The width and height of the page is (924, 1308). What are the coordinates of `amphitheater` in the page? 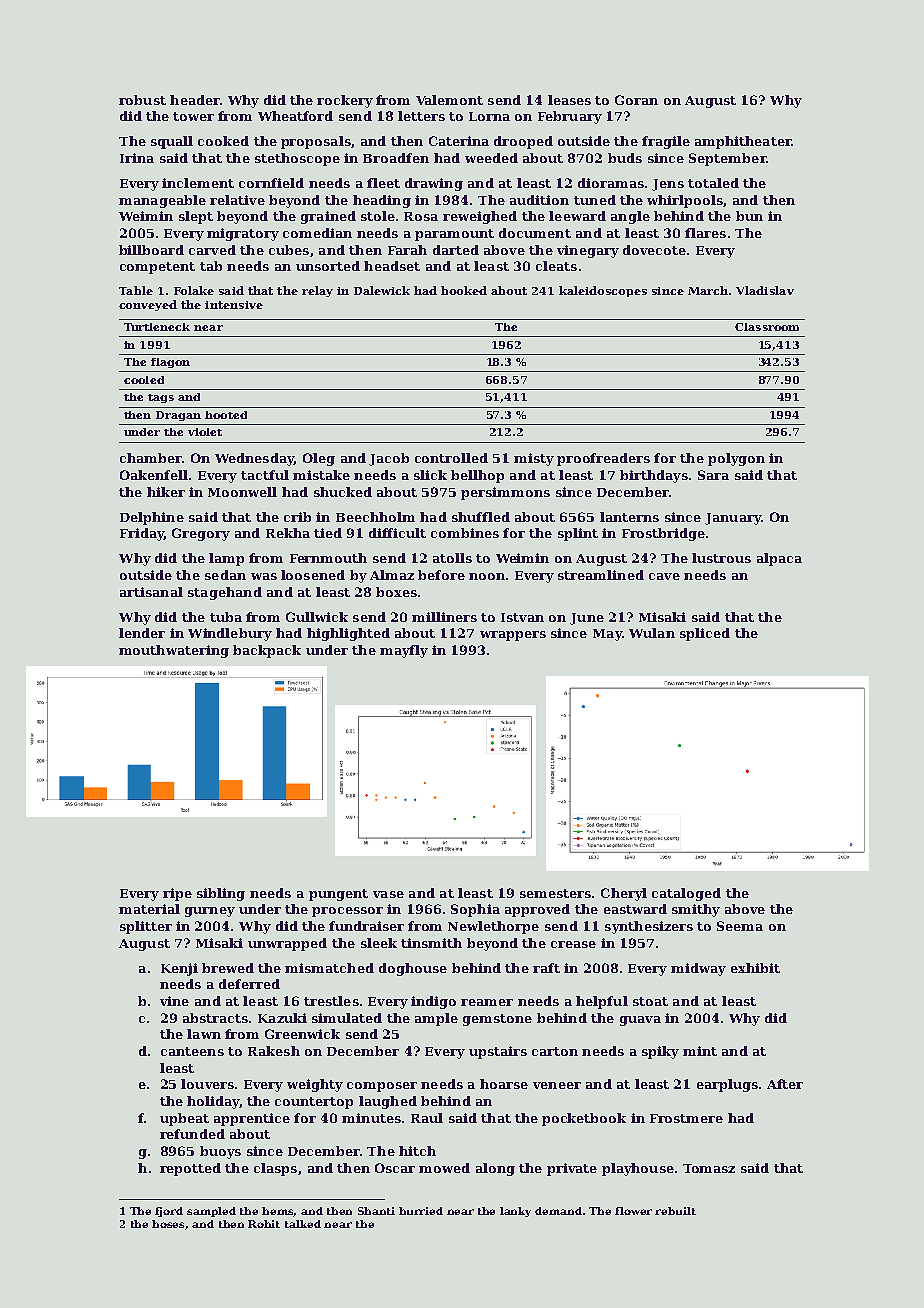 It's located at (743, 142).
